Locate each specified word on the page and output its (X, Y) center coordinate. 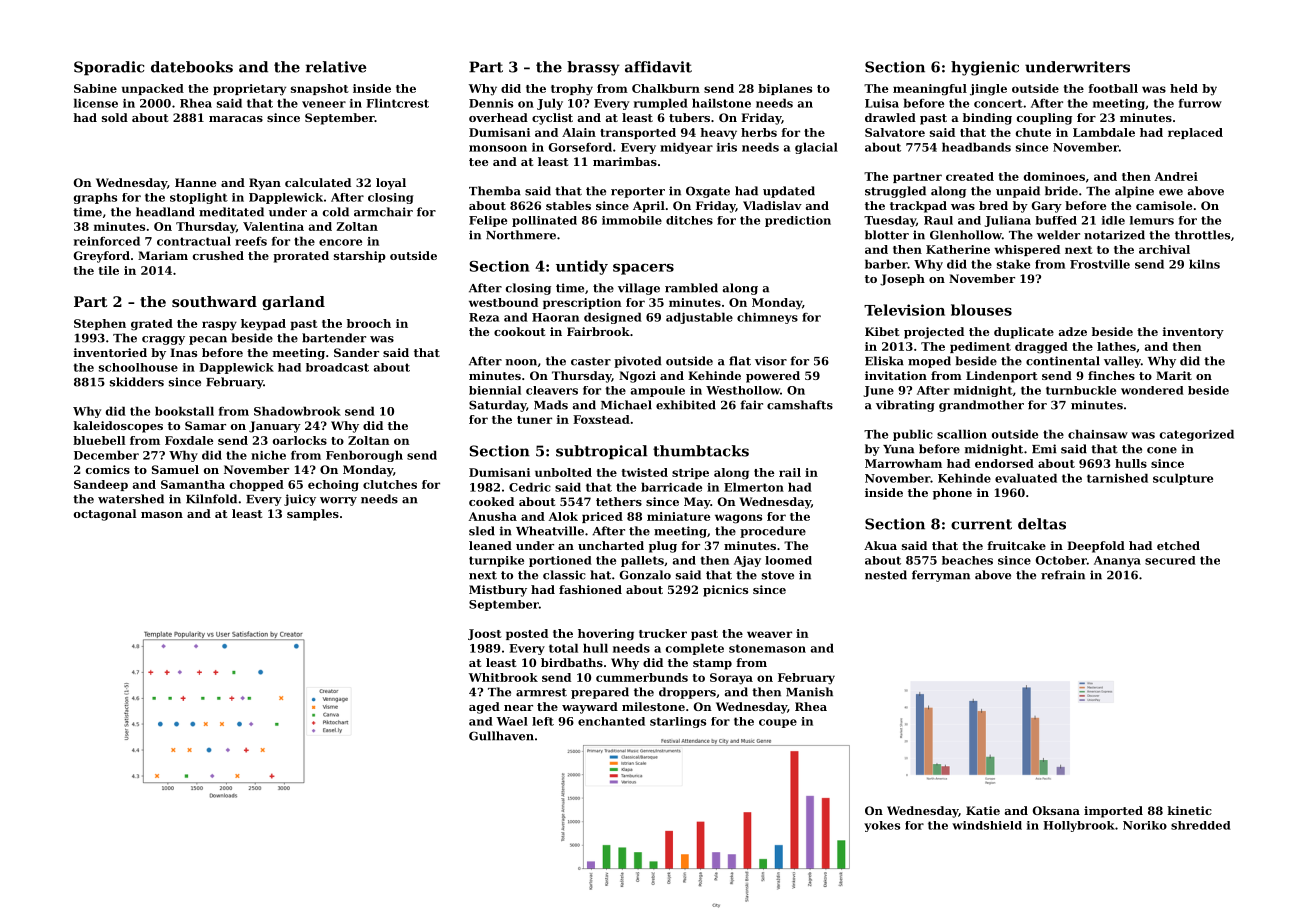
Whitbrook (503, 677)
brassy (593, 68)
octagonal (105, 515)
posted (527, 634)
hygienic (985, 68)
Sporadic (109, 68)
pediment (980, 347)
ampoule (658, 391)
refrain (1063, 575)
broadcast (337, 367)
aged (484, 708)
